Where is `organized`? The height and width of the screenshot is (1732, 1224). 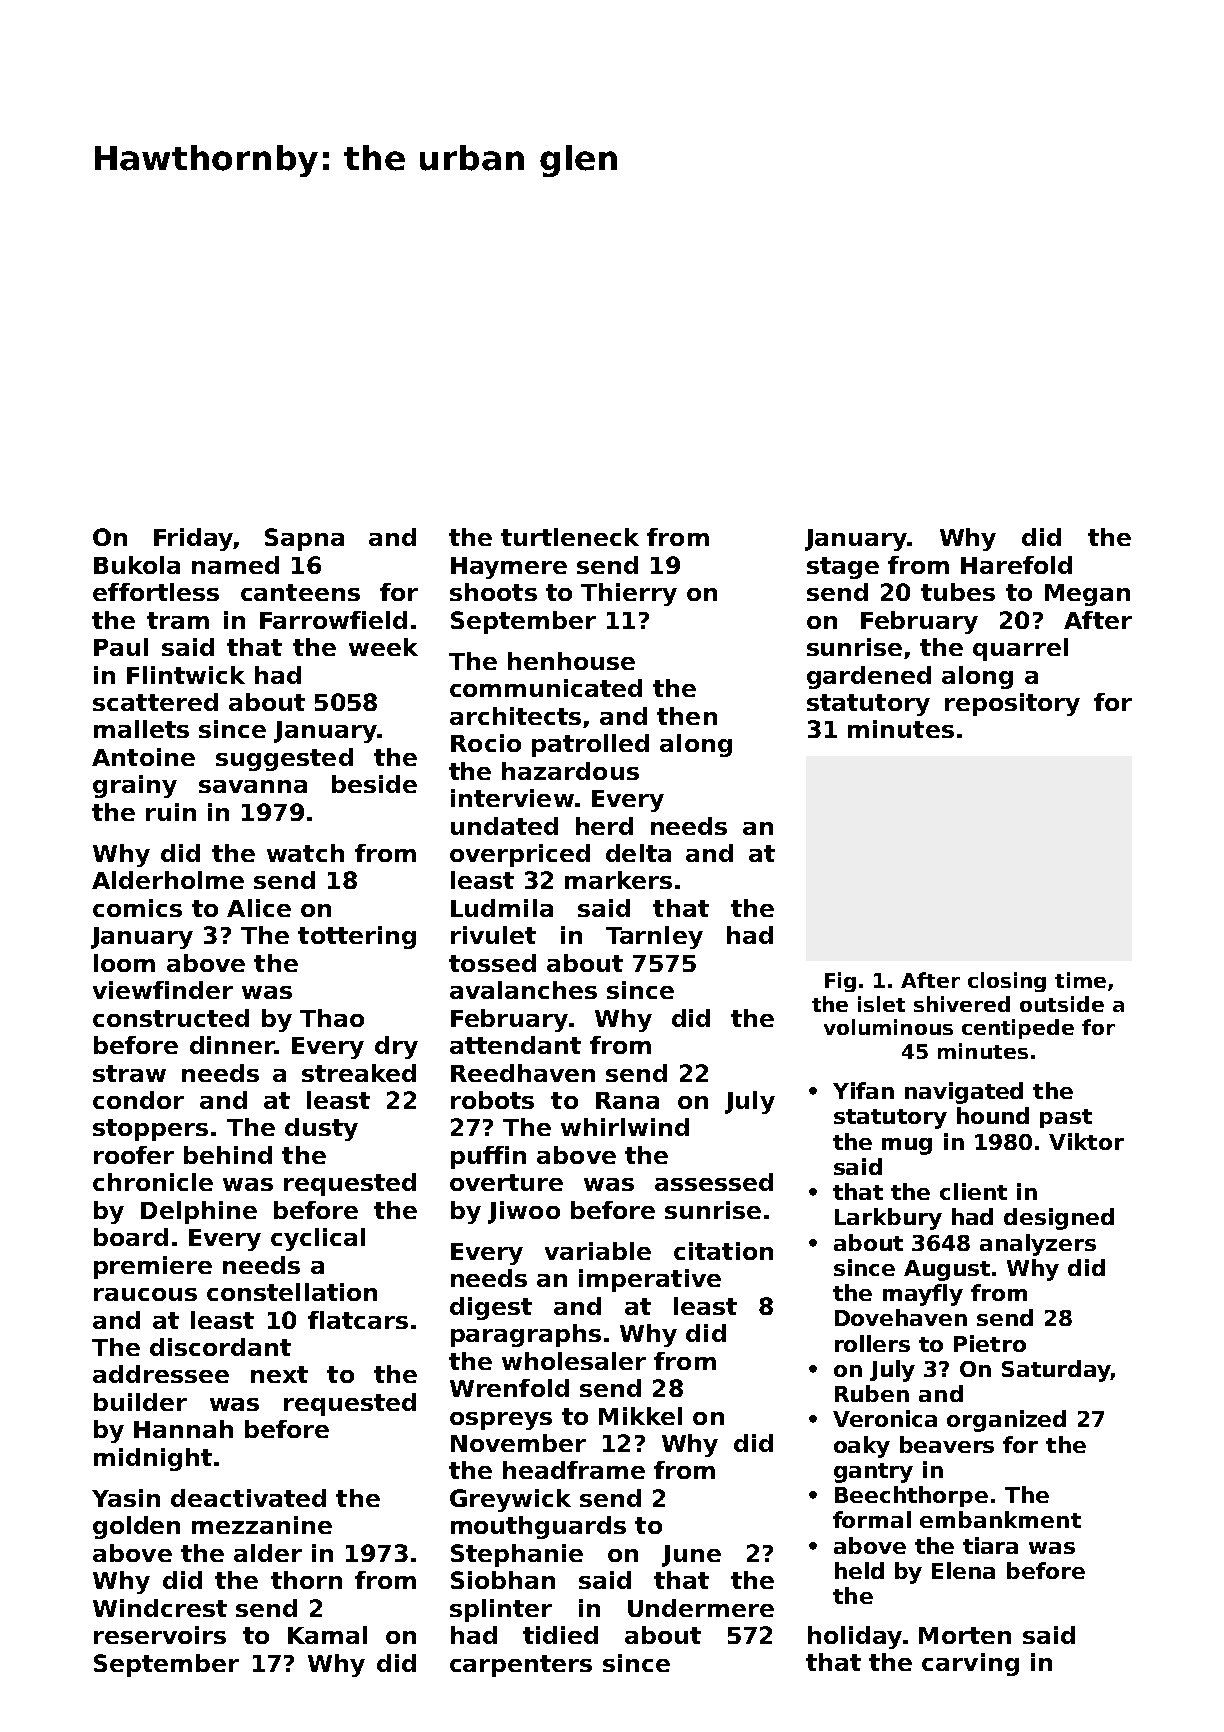
organized is located at coordinates (1006, 1421).
